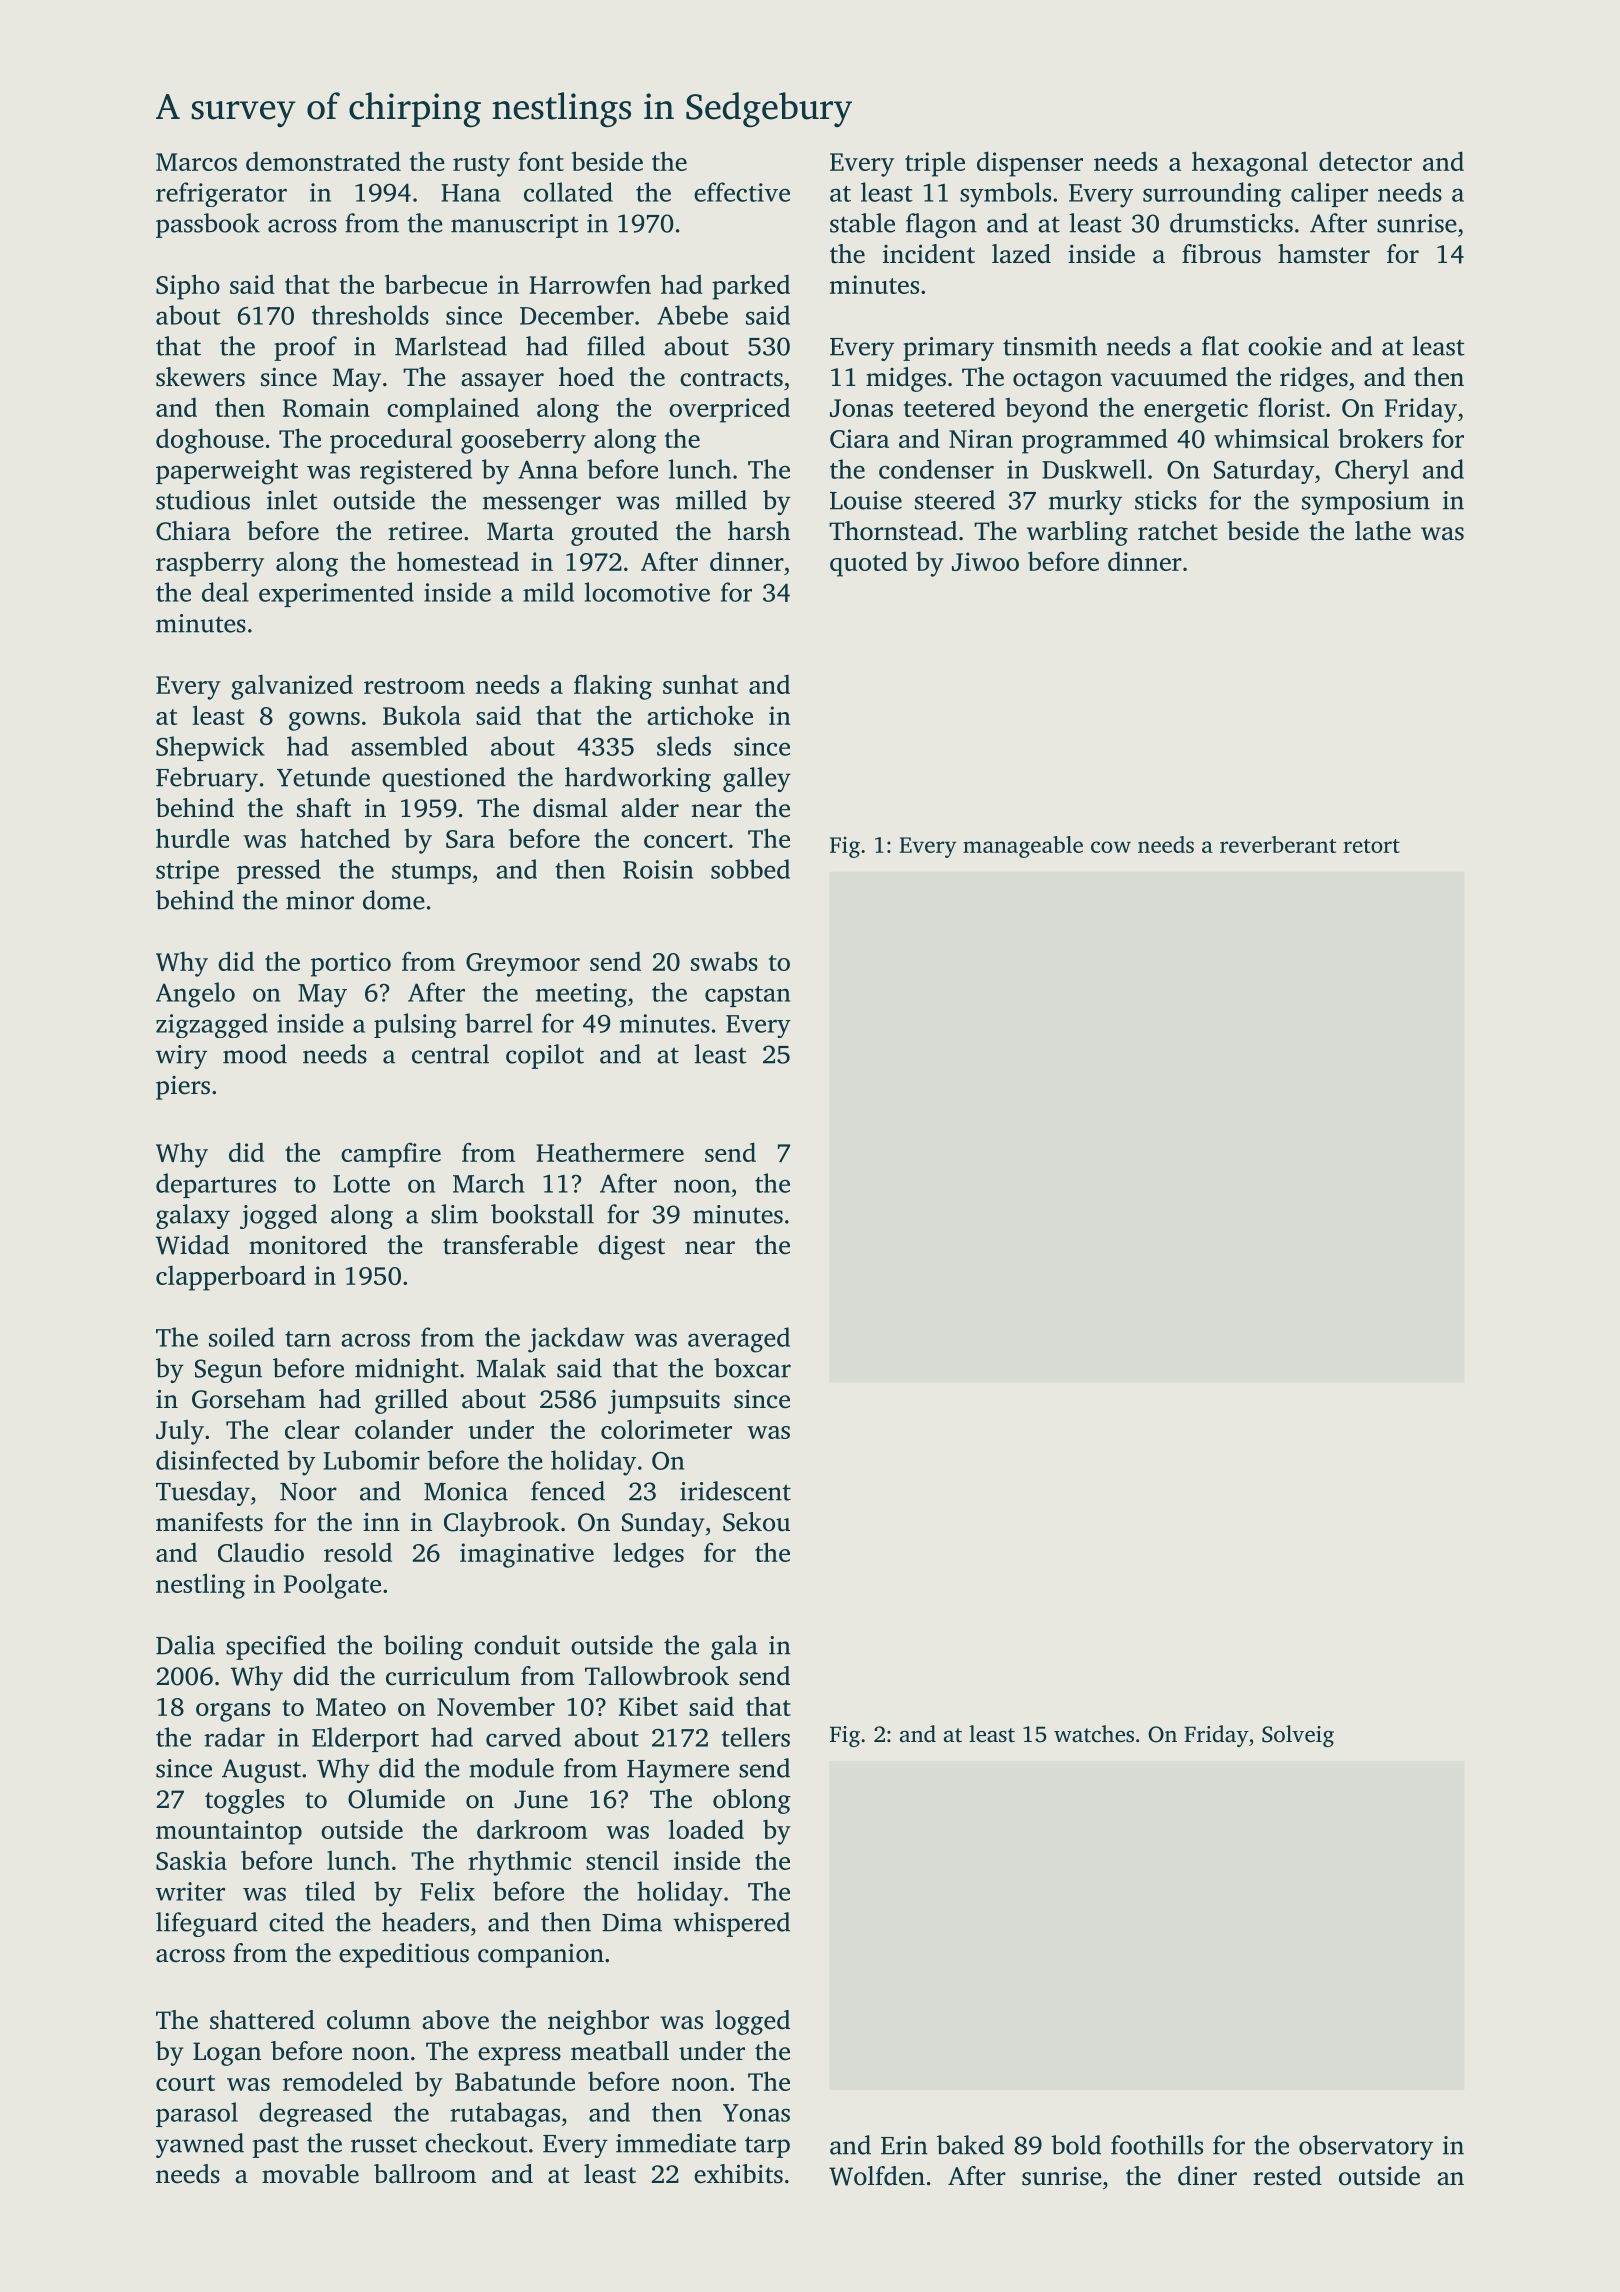 This document has width=1620, height=2292. I want to click on stable, so click(862, 223).
